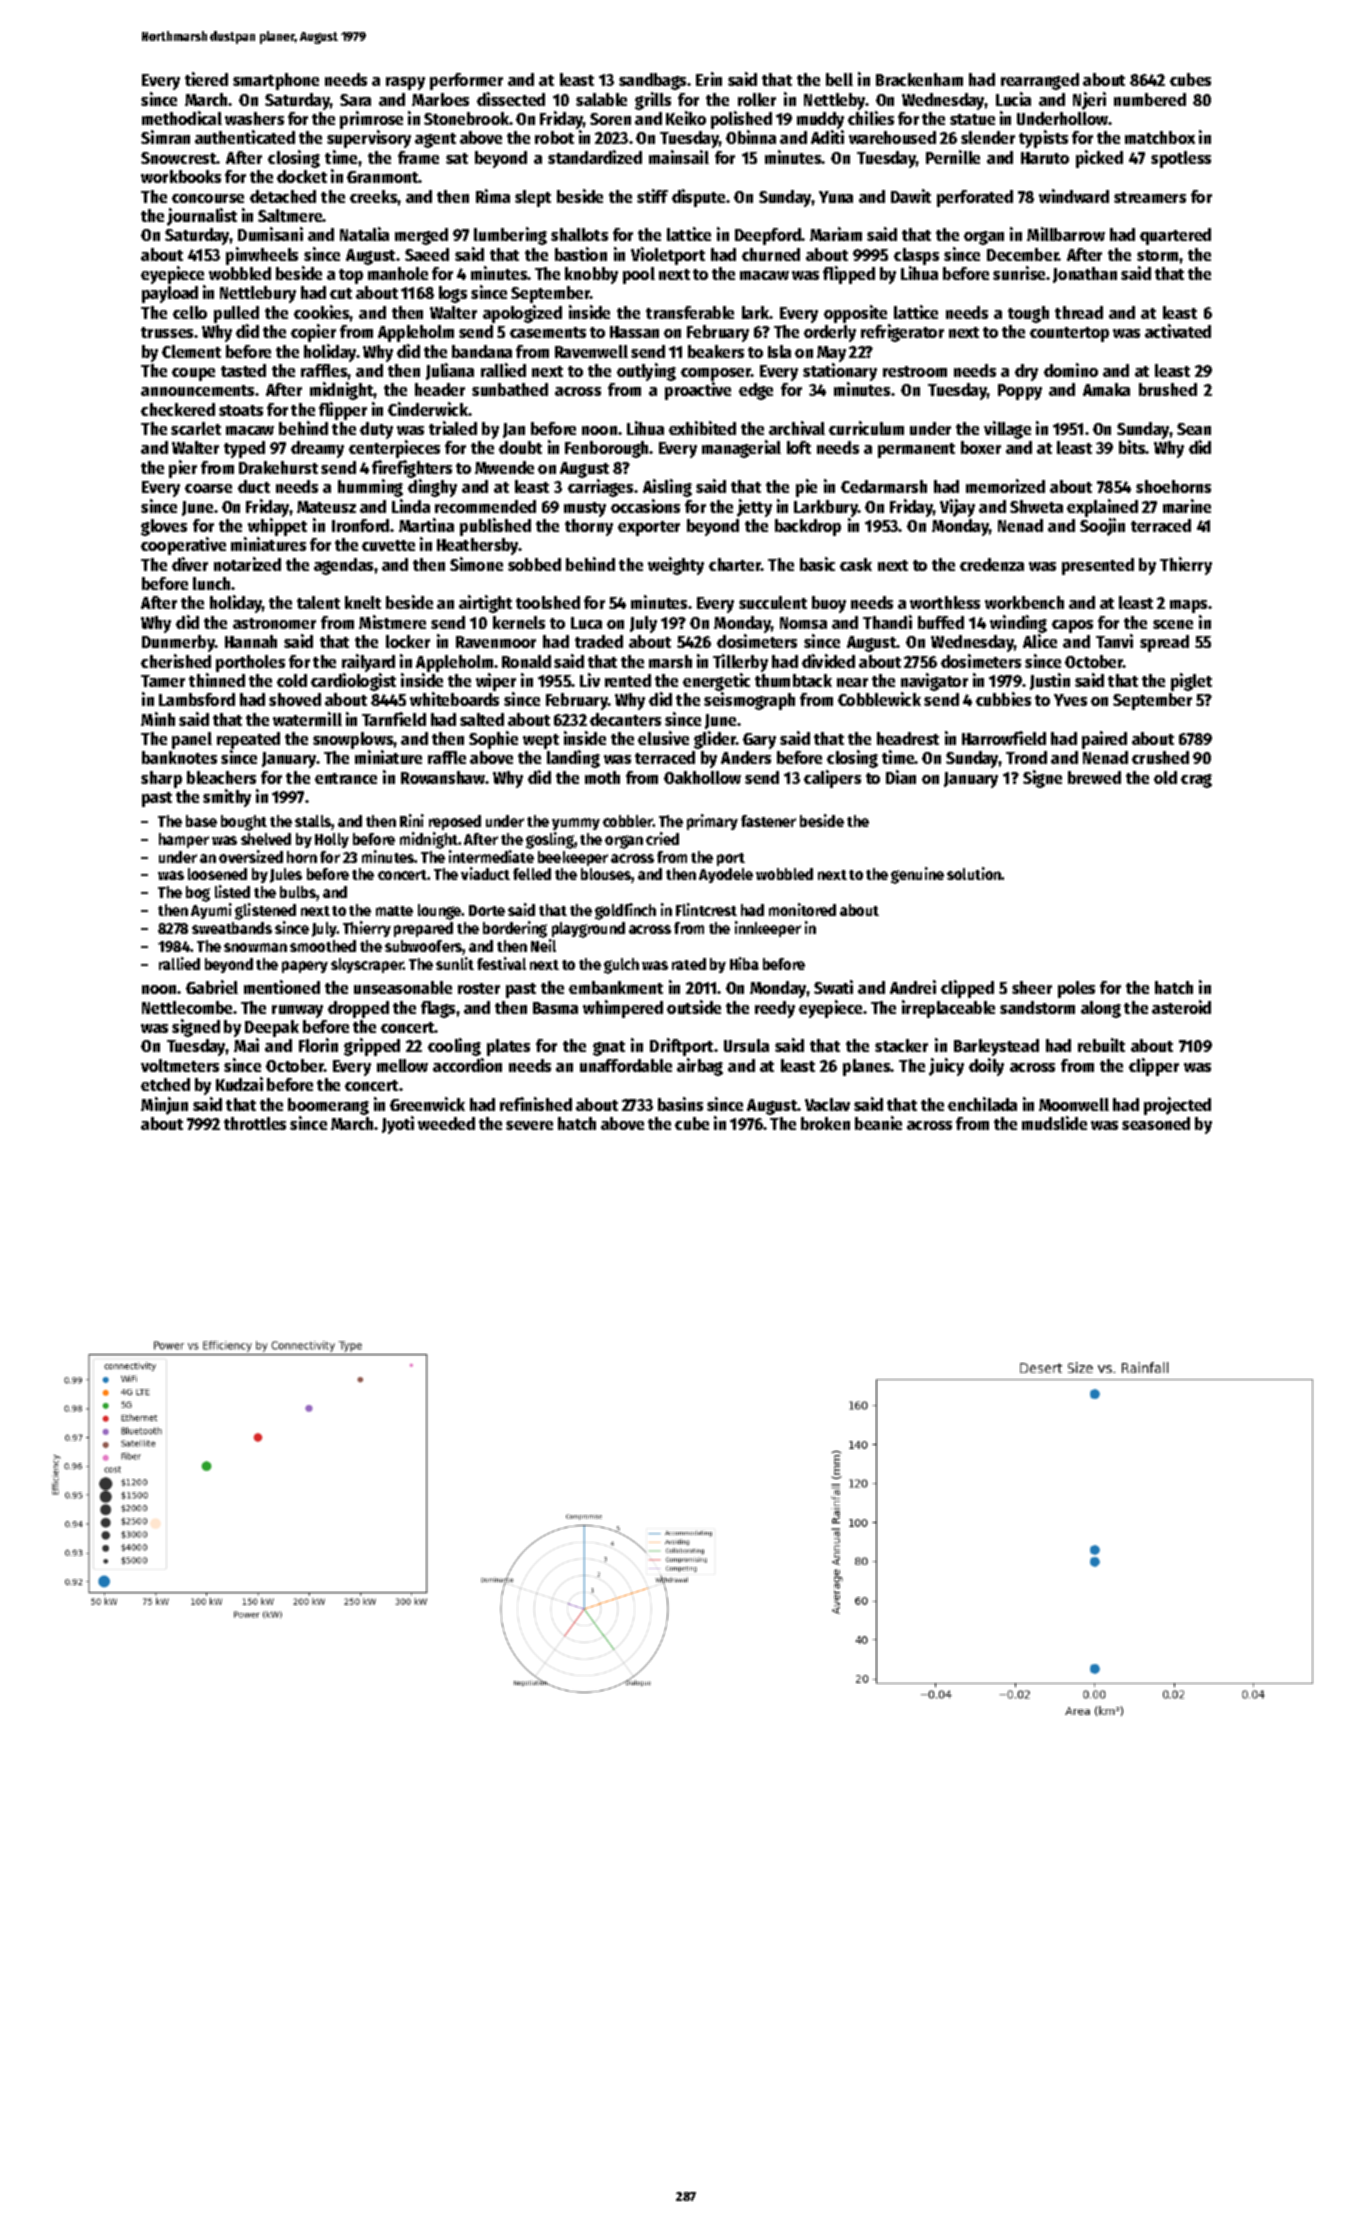 The width and height of the screenshot is (1354, 2230). Describe the element at coordinates (188, 1007) in the screenshot. I see `Nettlecombe` at that location.
